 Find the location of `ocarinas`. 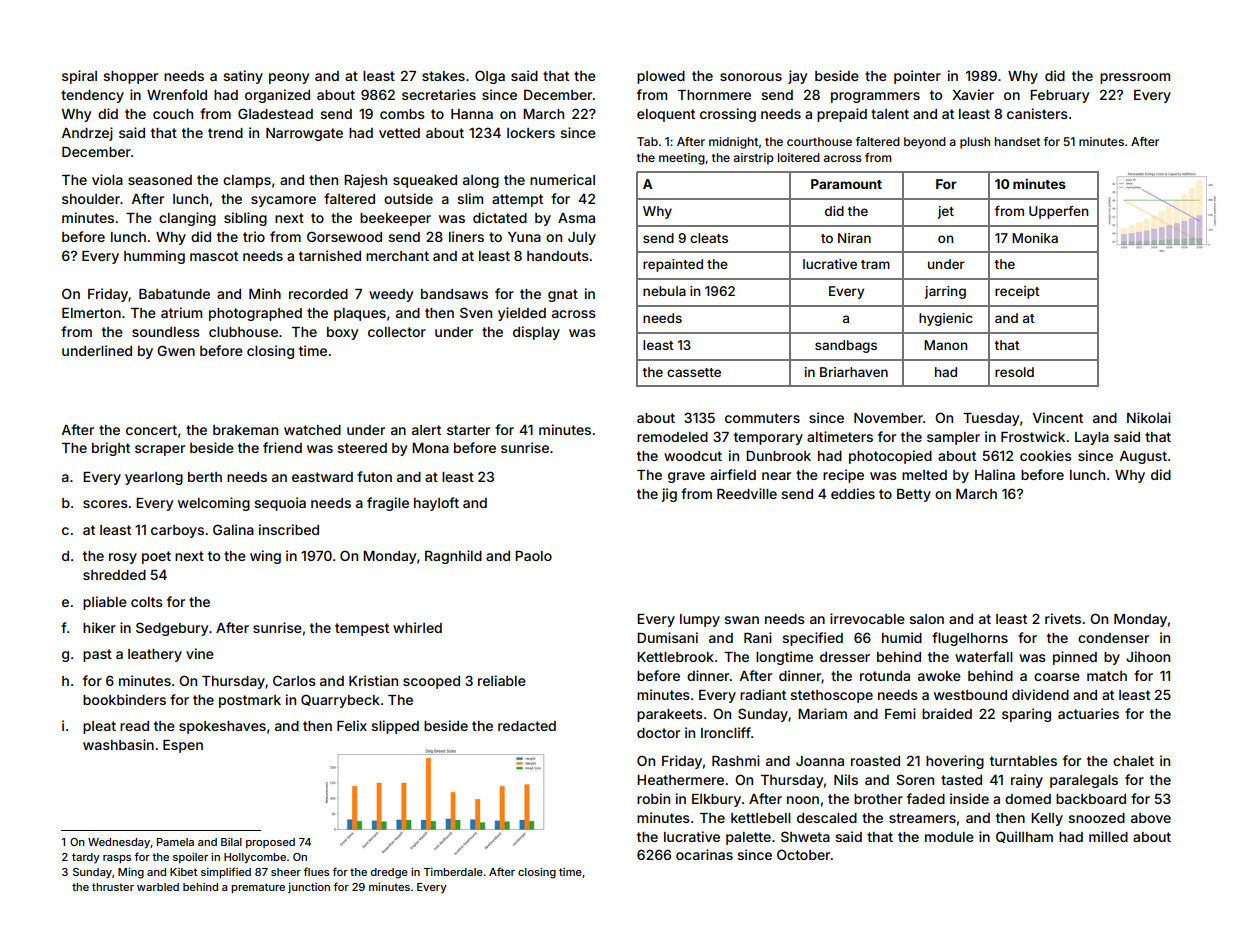

ocarinas is located at coordinates (704, 854).
